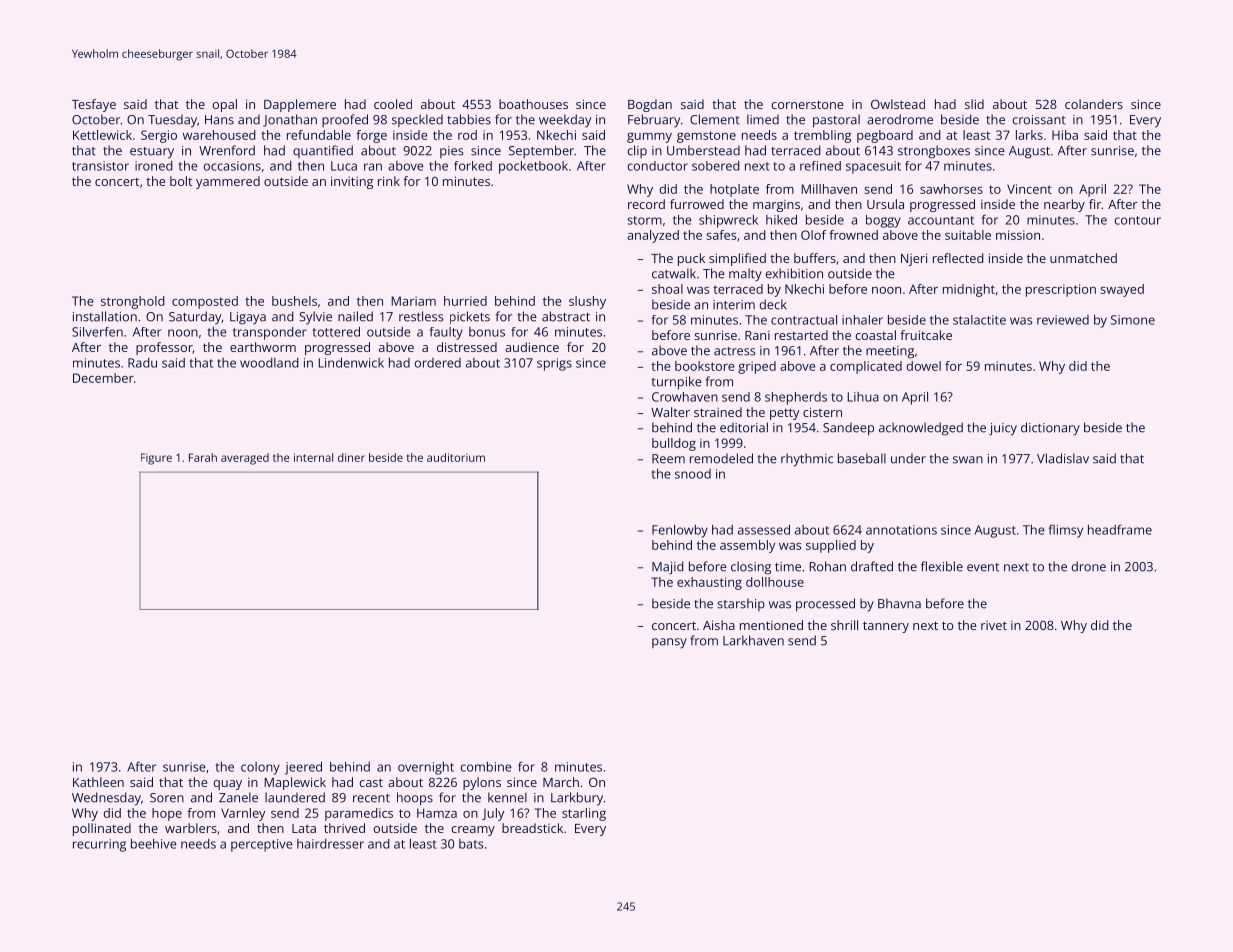  I want to click on pollinated, so click(102, 829).
